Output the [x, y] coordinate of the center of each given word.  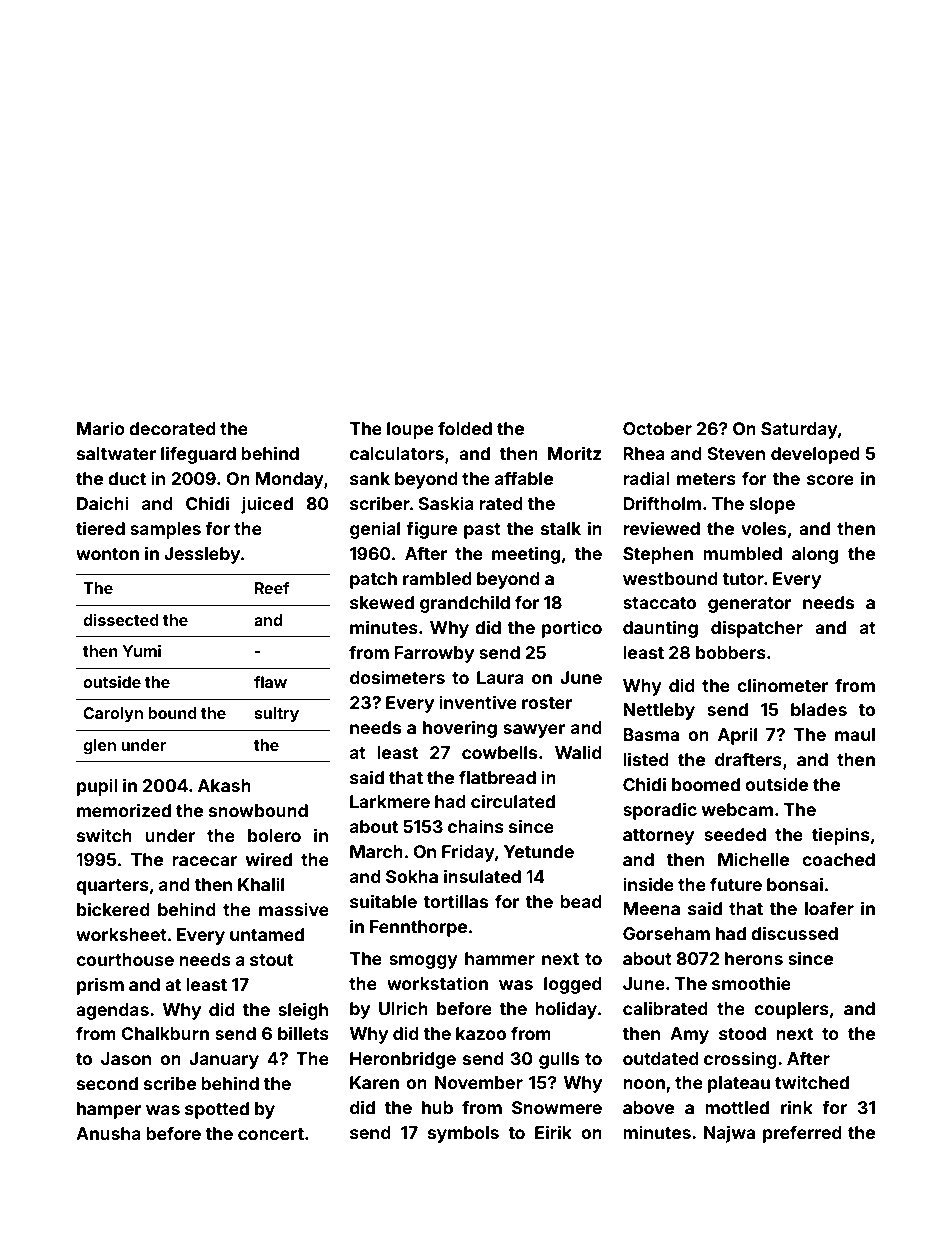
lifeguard [198, 455]
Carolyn [113, 715]
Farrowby [434, 654]
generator [749, 605]
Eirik [553, 1132]
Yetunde [539, 851]
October [657, 428]
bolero [274, 835]
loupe [410, 430]
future [736, 884]
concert [271, 1134]
